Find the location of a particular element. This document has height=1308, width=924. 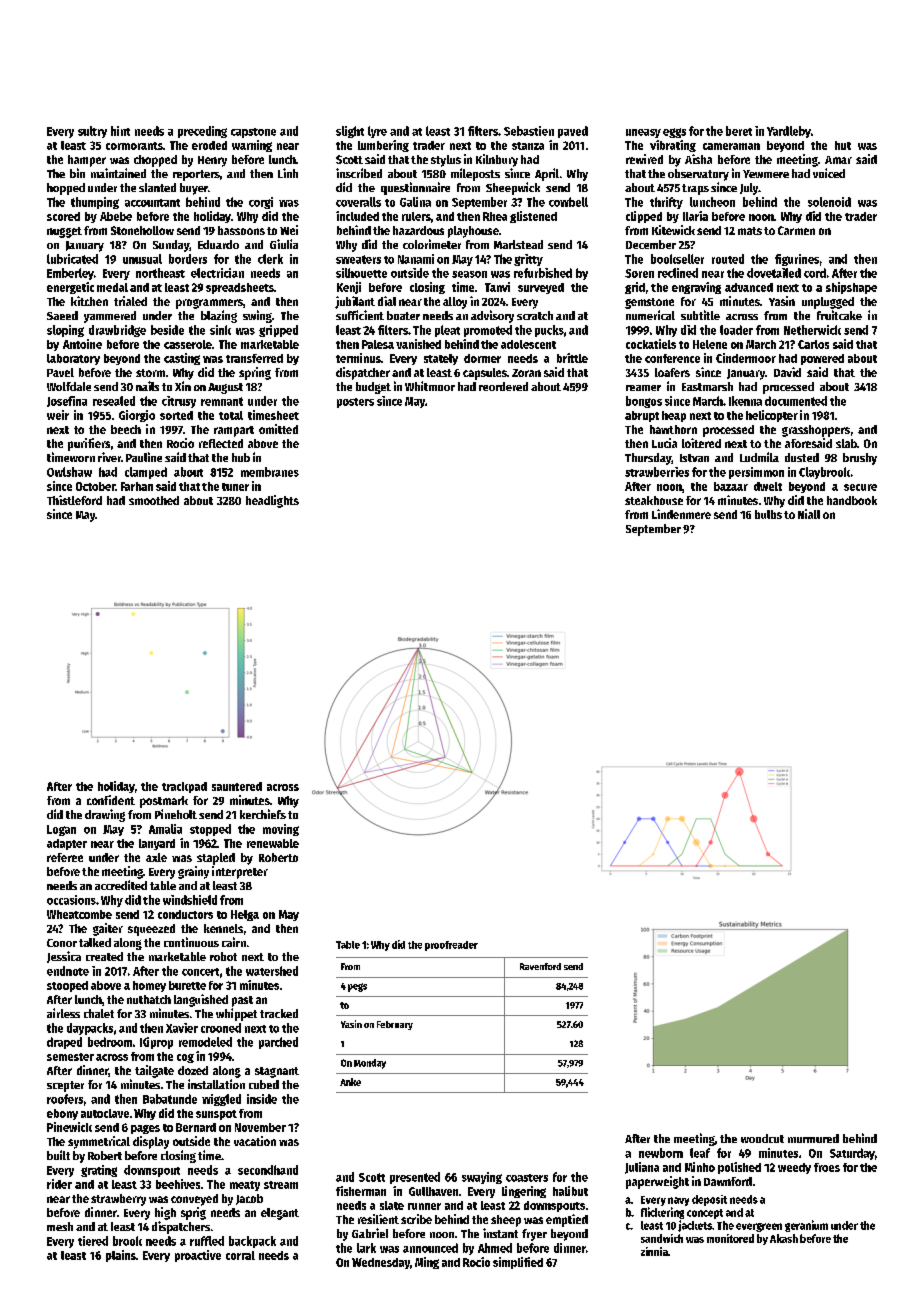

bulbs is located at coordinates (768, 514).
